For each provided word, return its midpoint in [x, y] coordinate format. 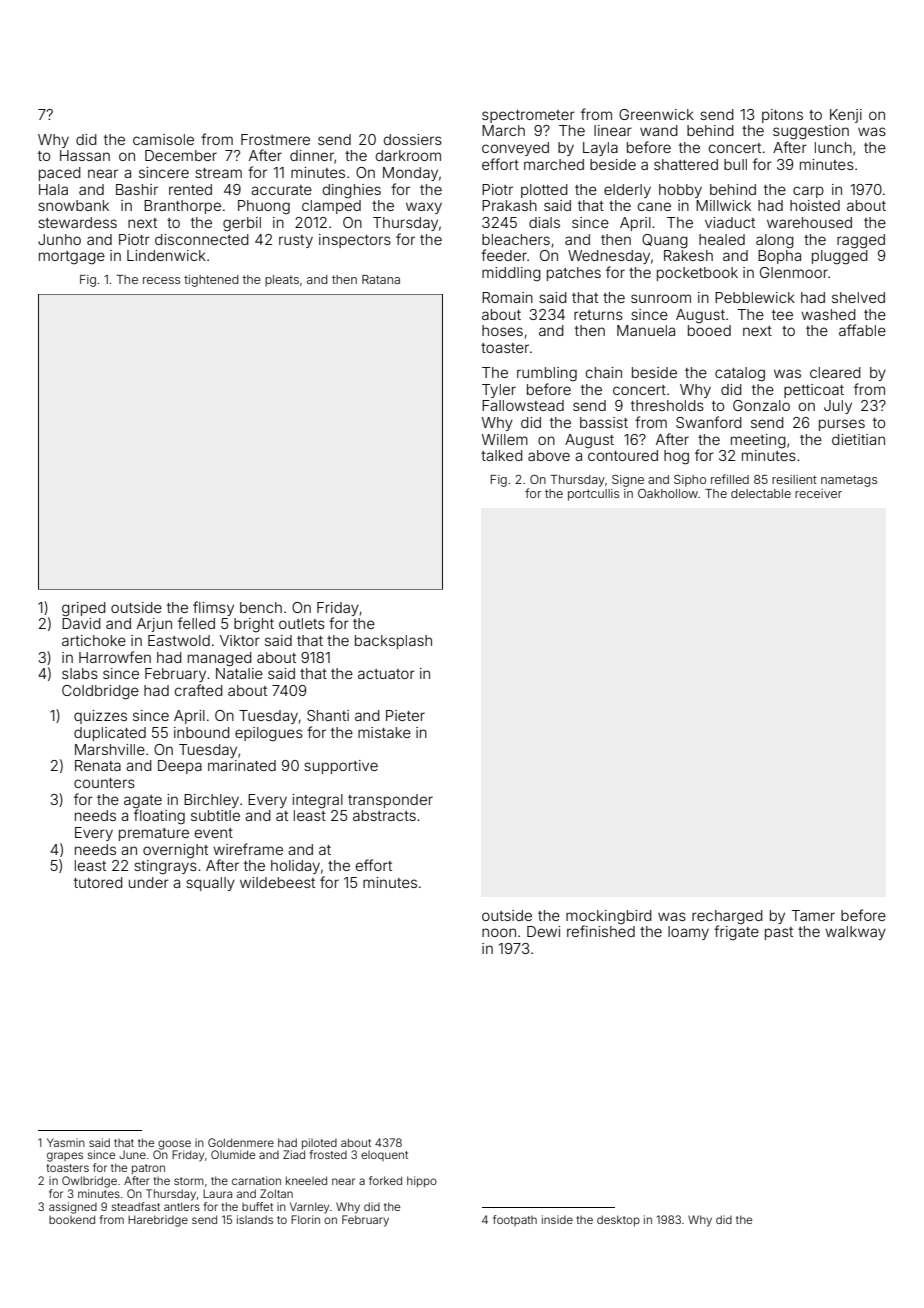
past [779, 933]
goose [174, 1145]
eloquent [384, 1156]
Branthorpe [182, 207]
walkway [855, 933]
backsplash [393, 642]
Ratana [381, 279]
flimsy [213, 608]
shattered [686, 164]
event [214, 833]
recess [161, 280]
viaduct [730, 222]
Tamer [813, 915]
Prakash [509, 205]
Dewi [543, 931]
